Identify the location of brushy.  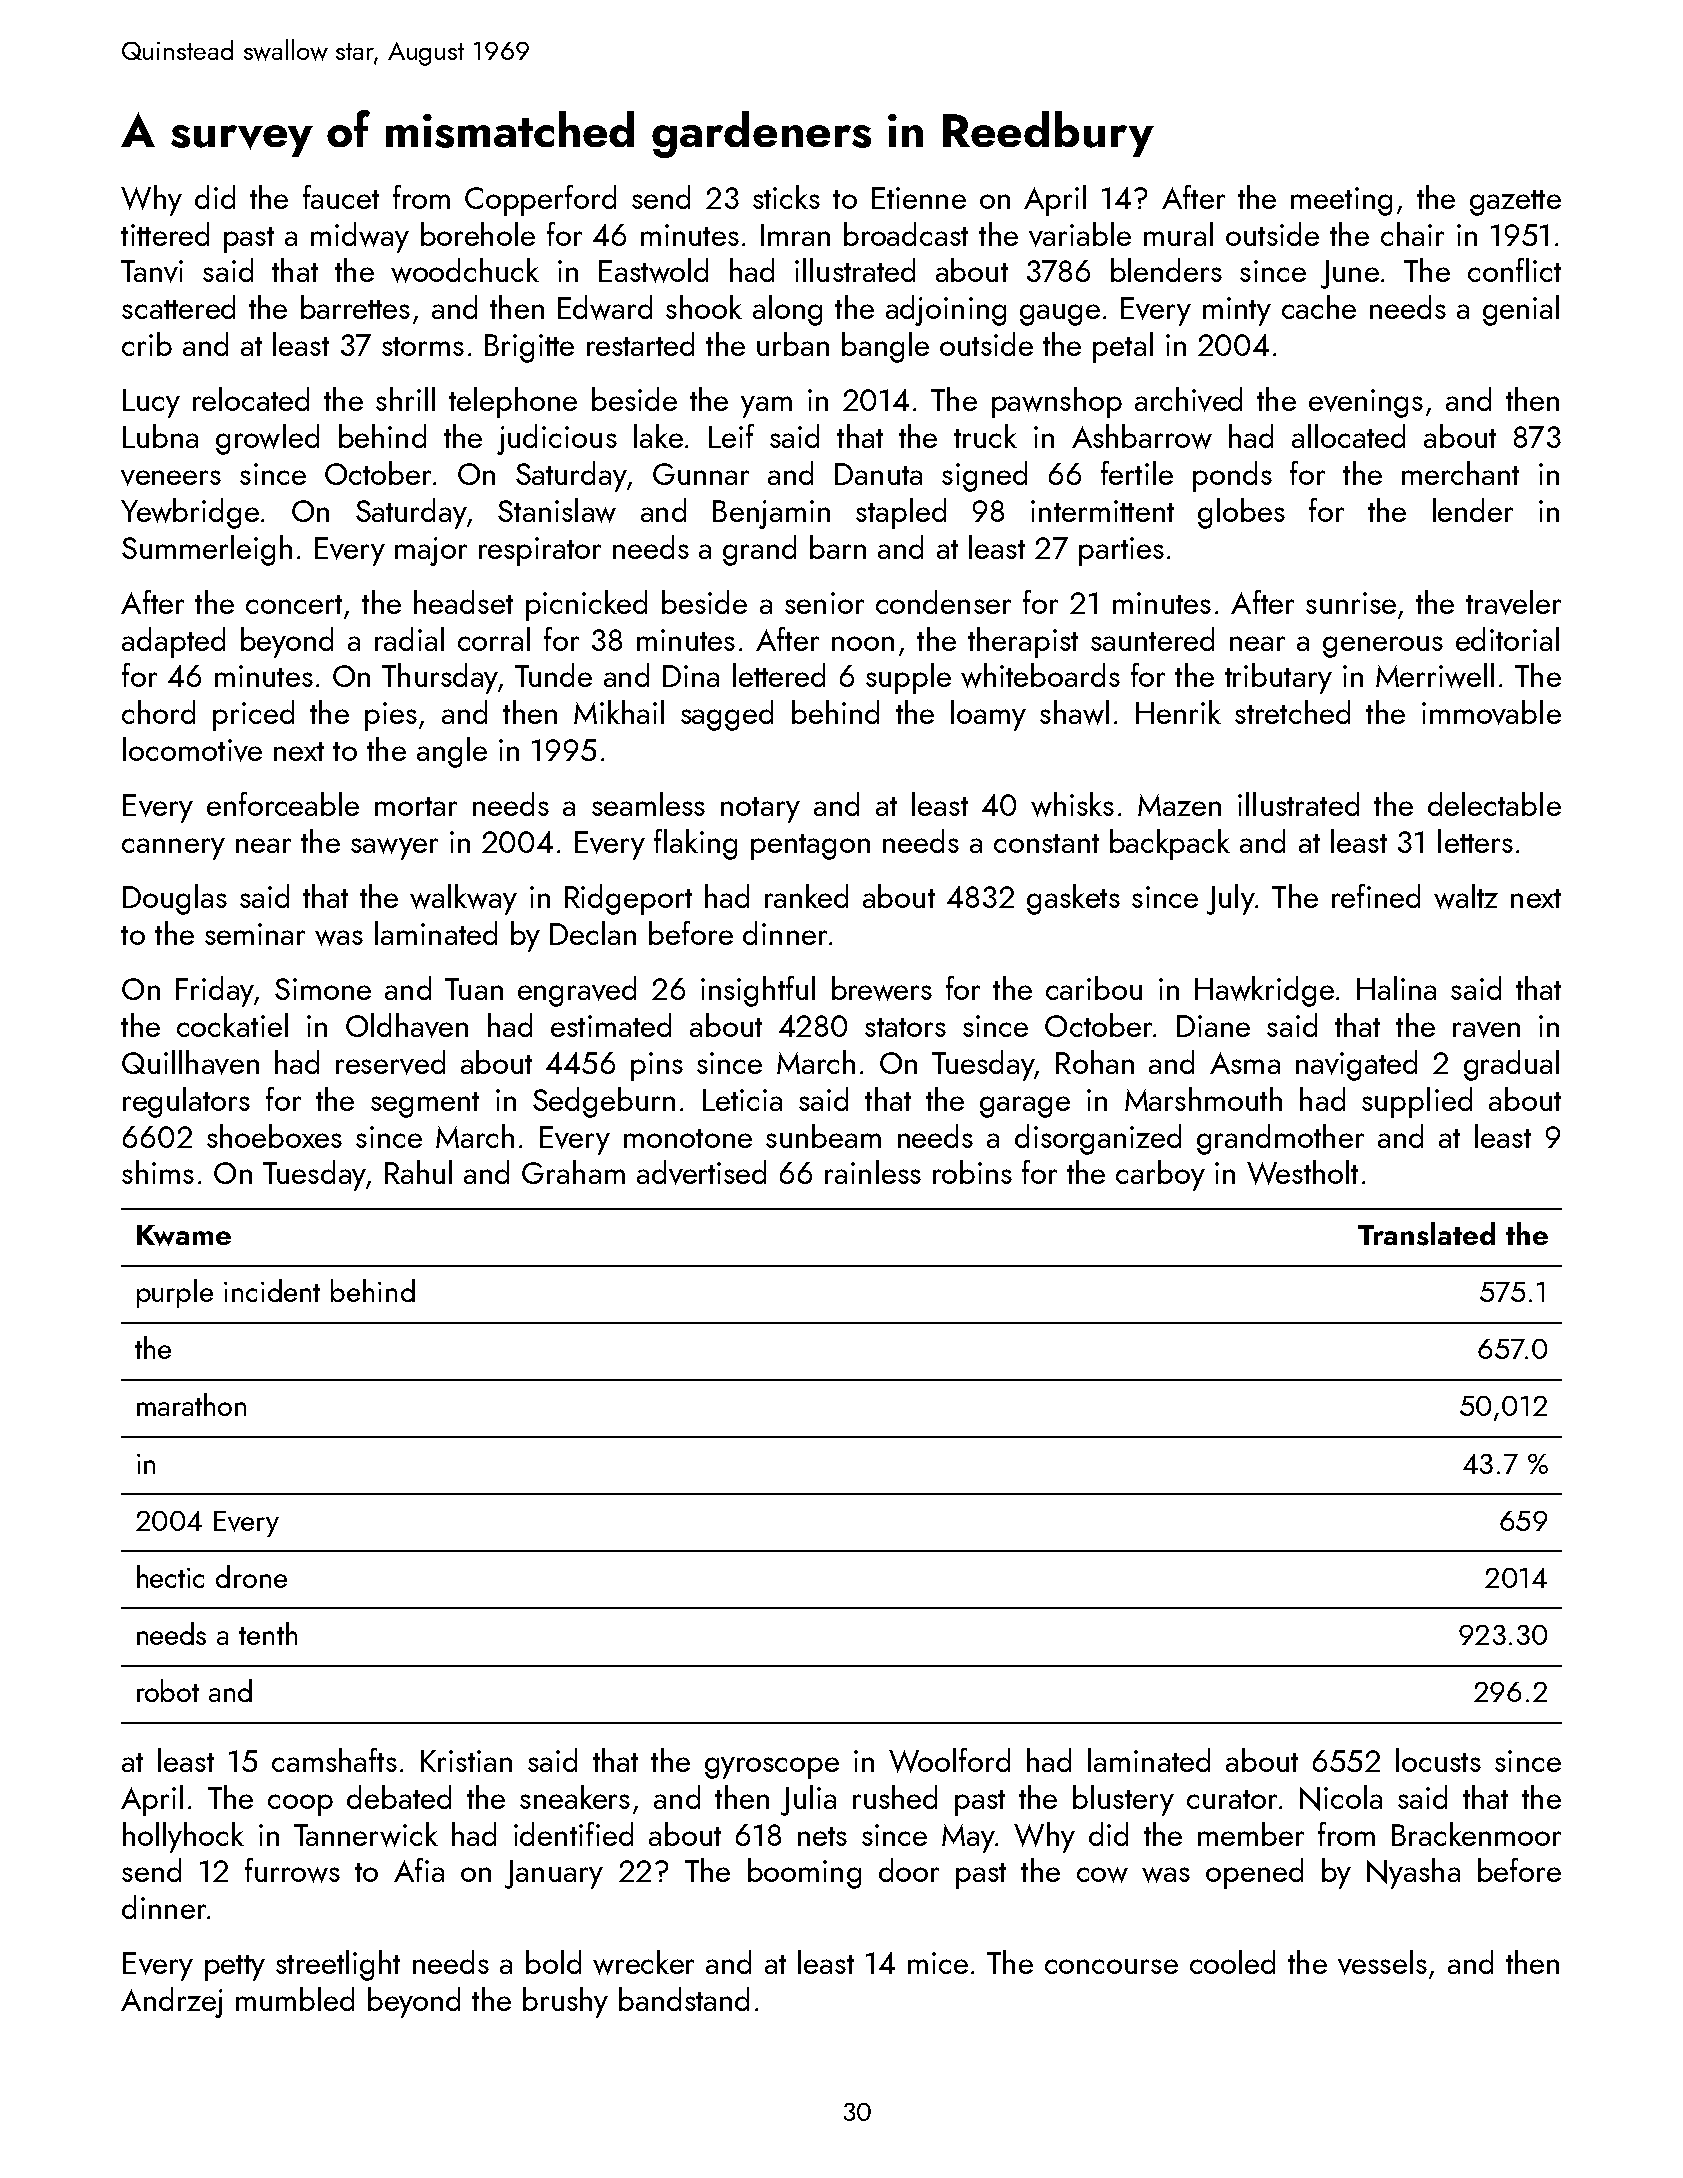
(565, 2002).
